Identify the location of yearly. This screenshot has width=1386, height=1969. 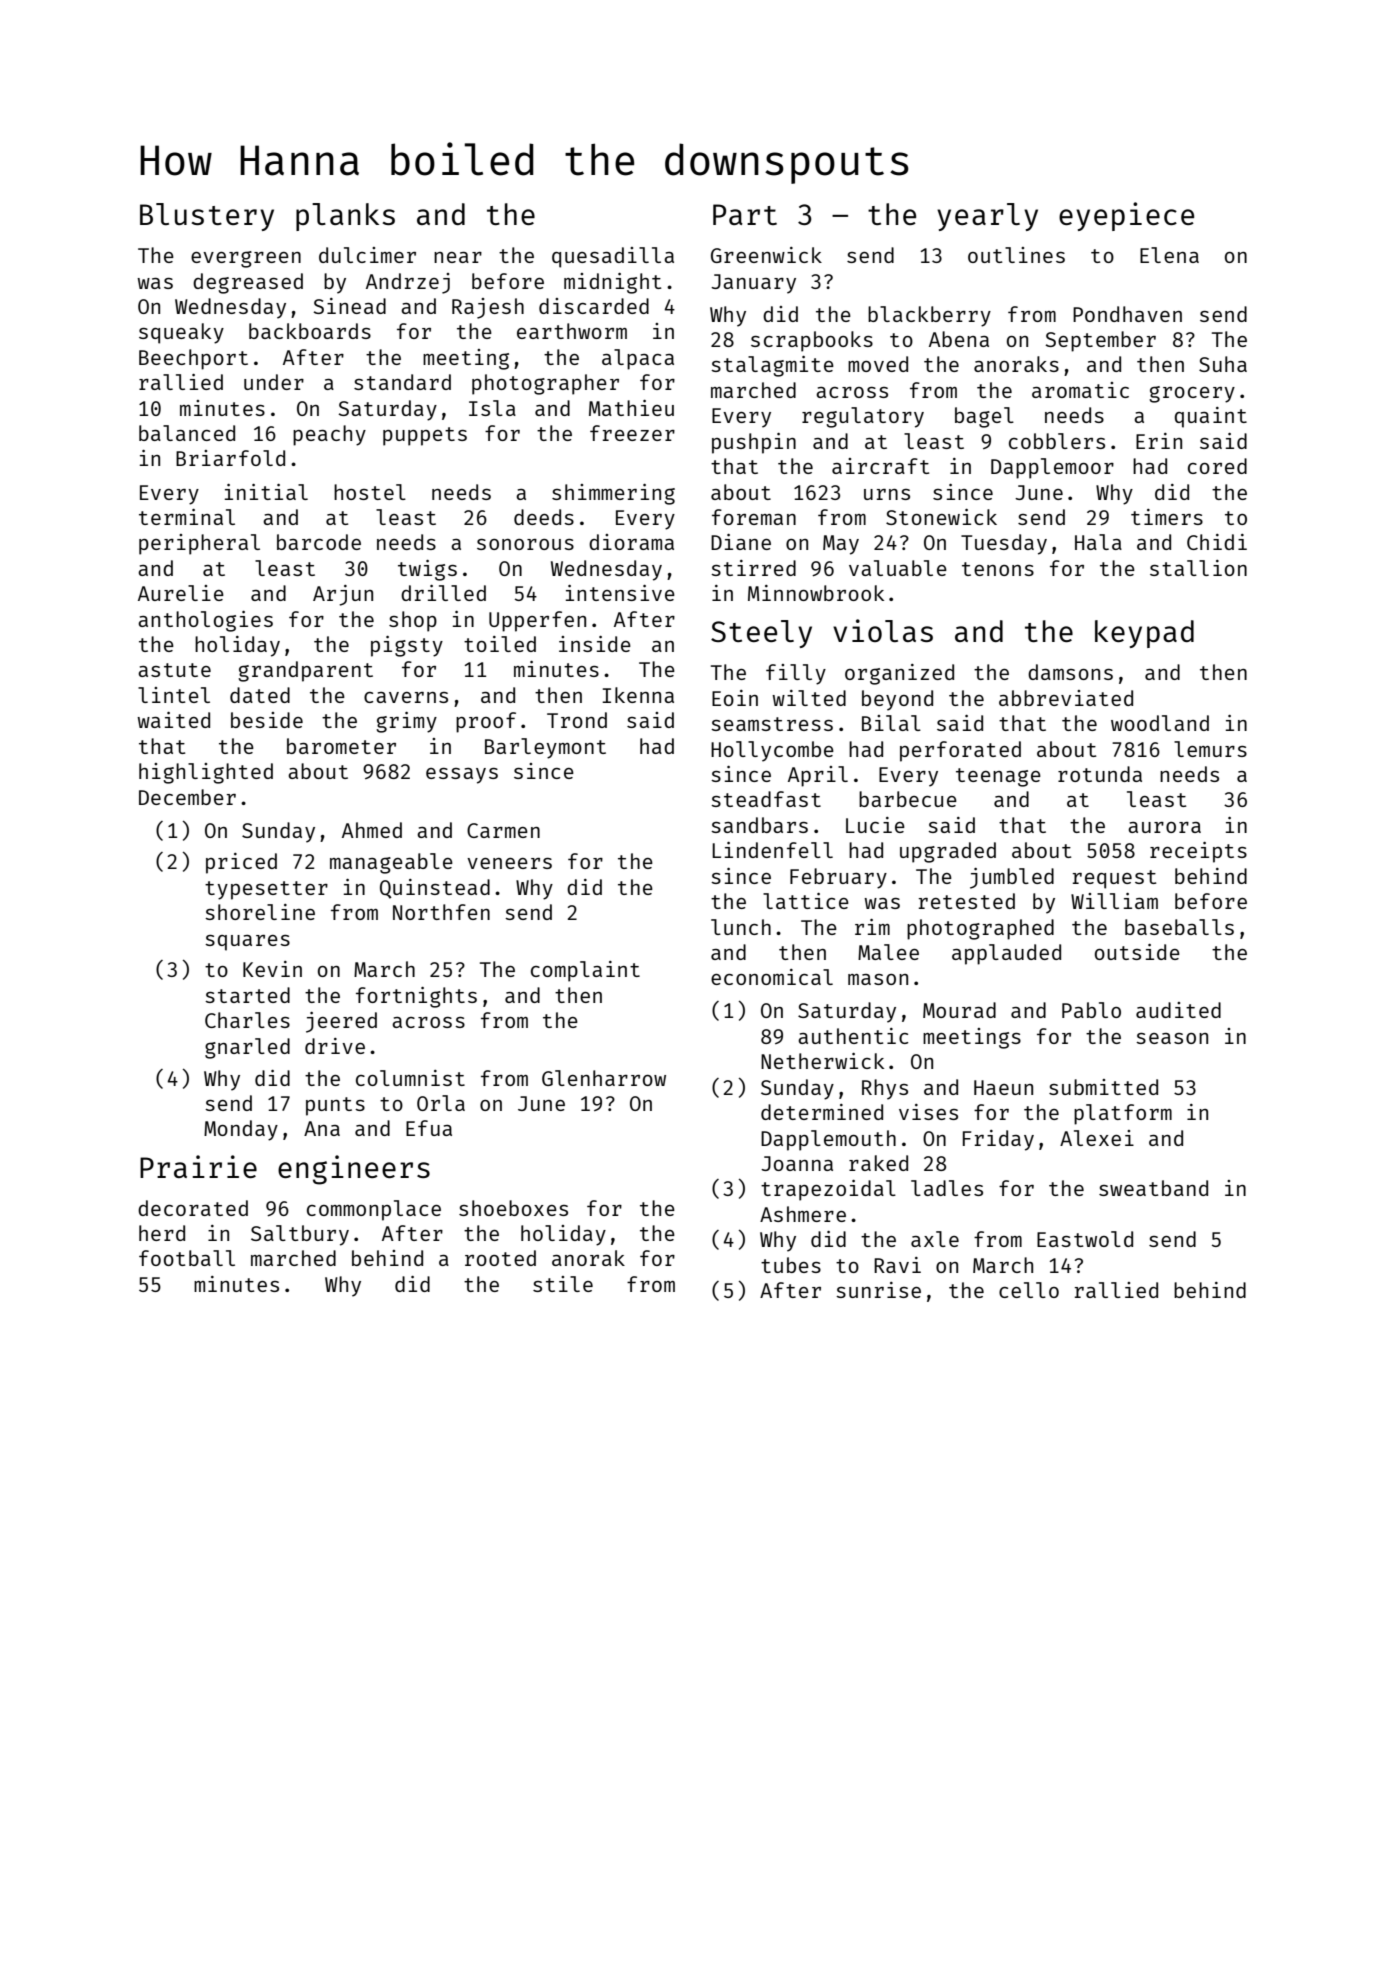
(987, 217).
